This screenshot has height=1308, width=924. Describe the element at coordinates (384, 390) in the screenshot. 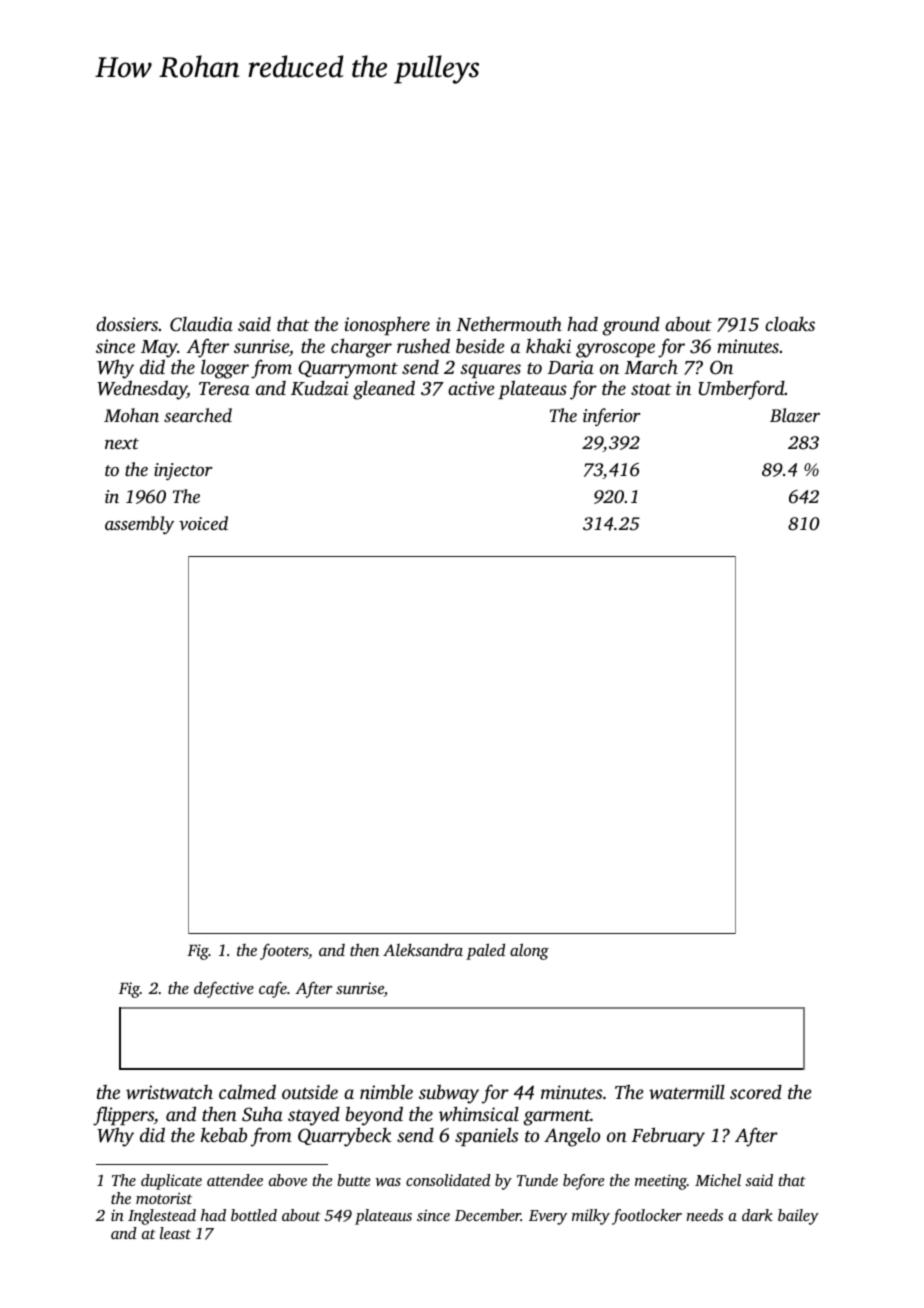

I see `gleaned` at that location.
